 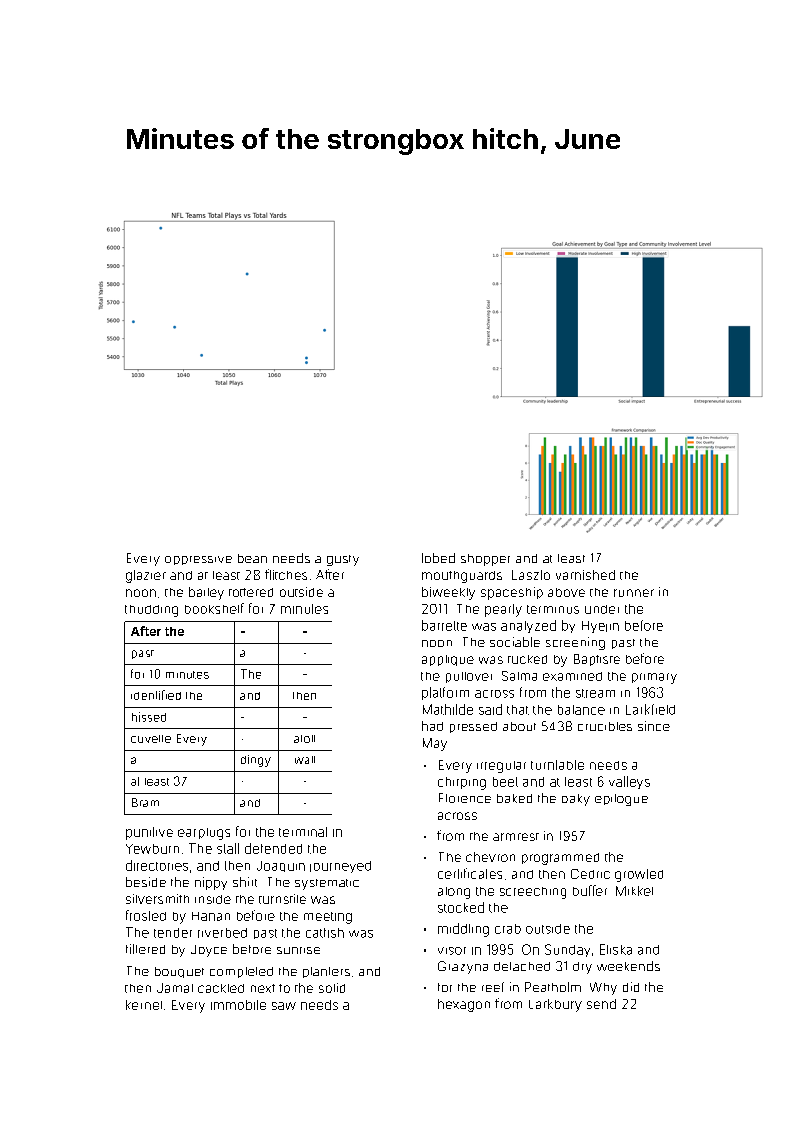 I want to click on filtered, so click(x=145, y=949).
